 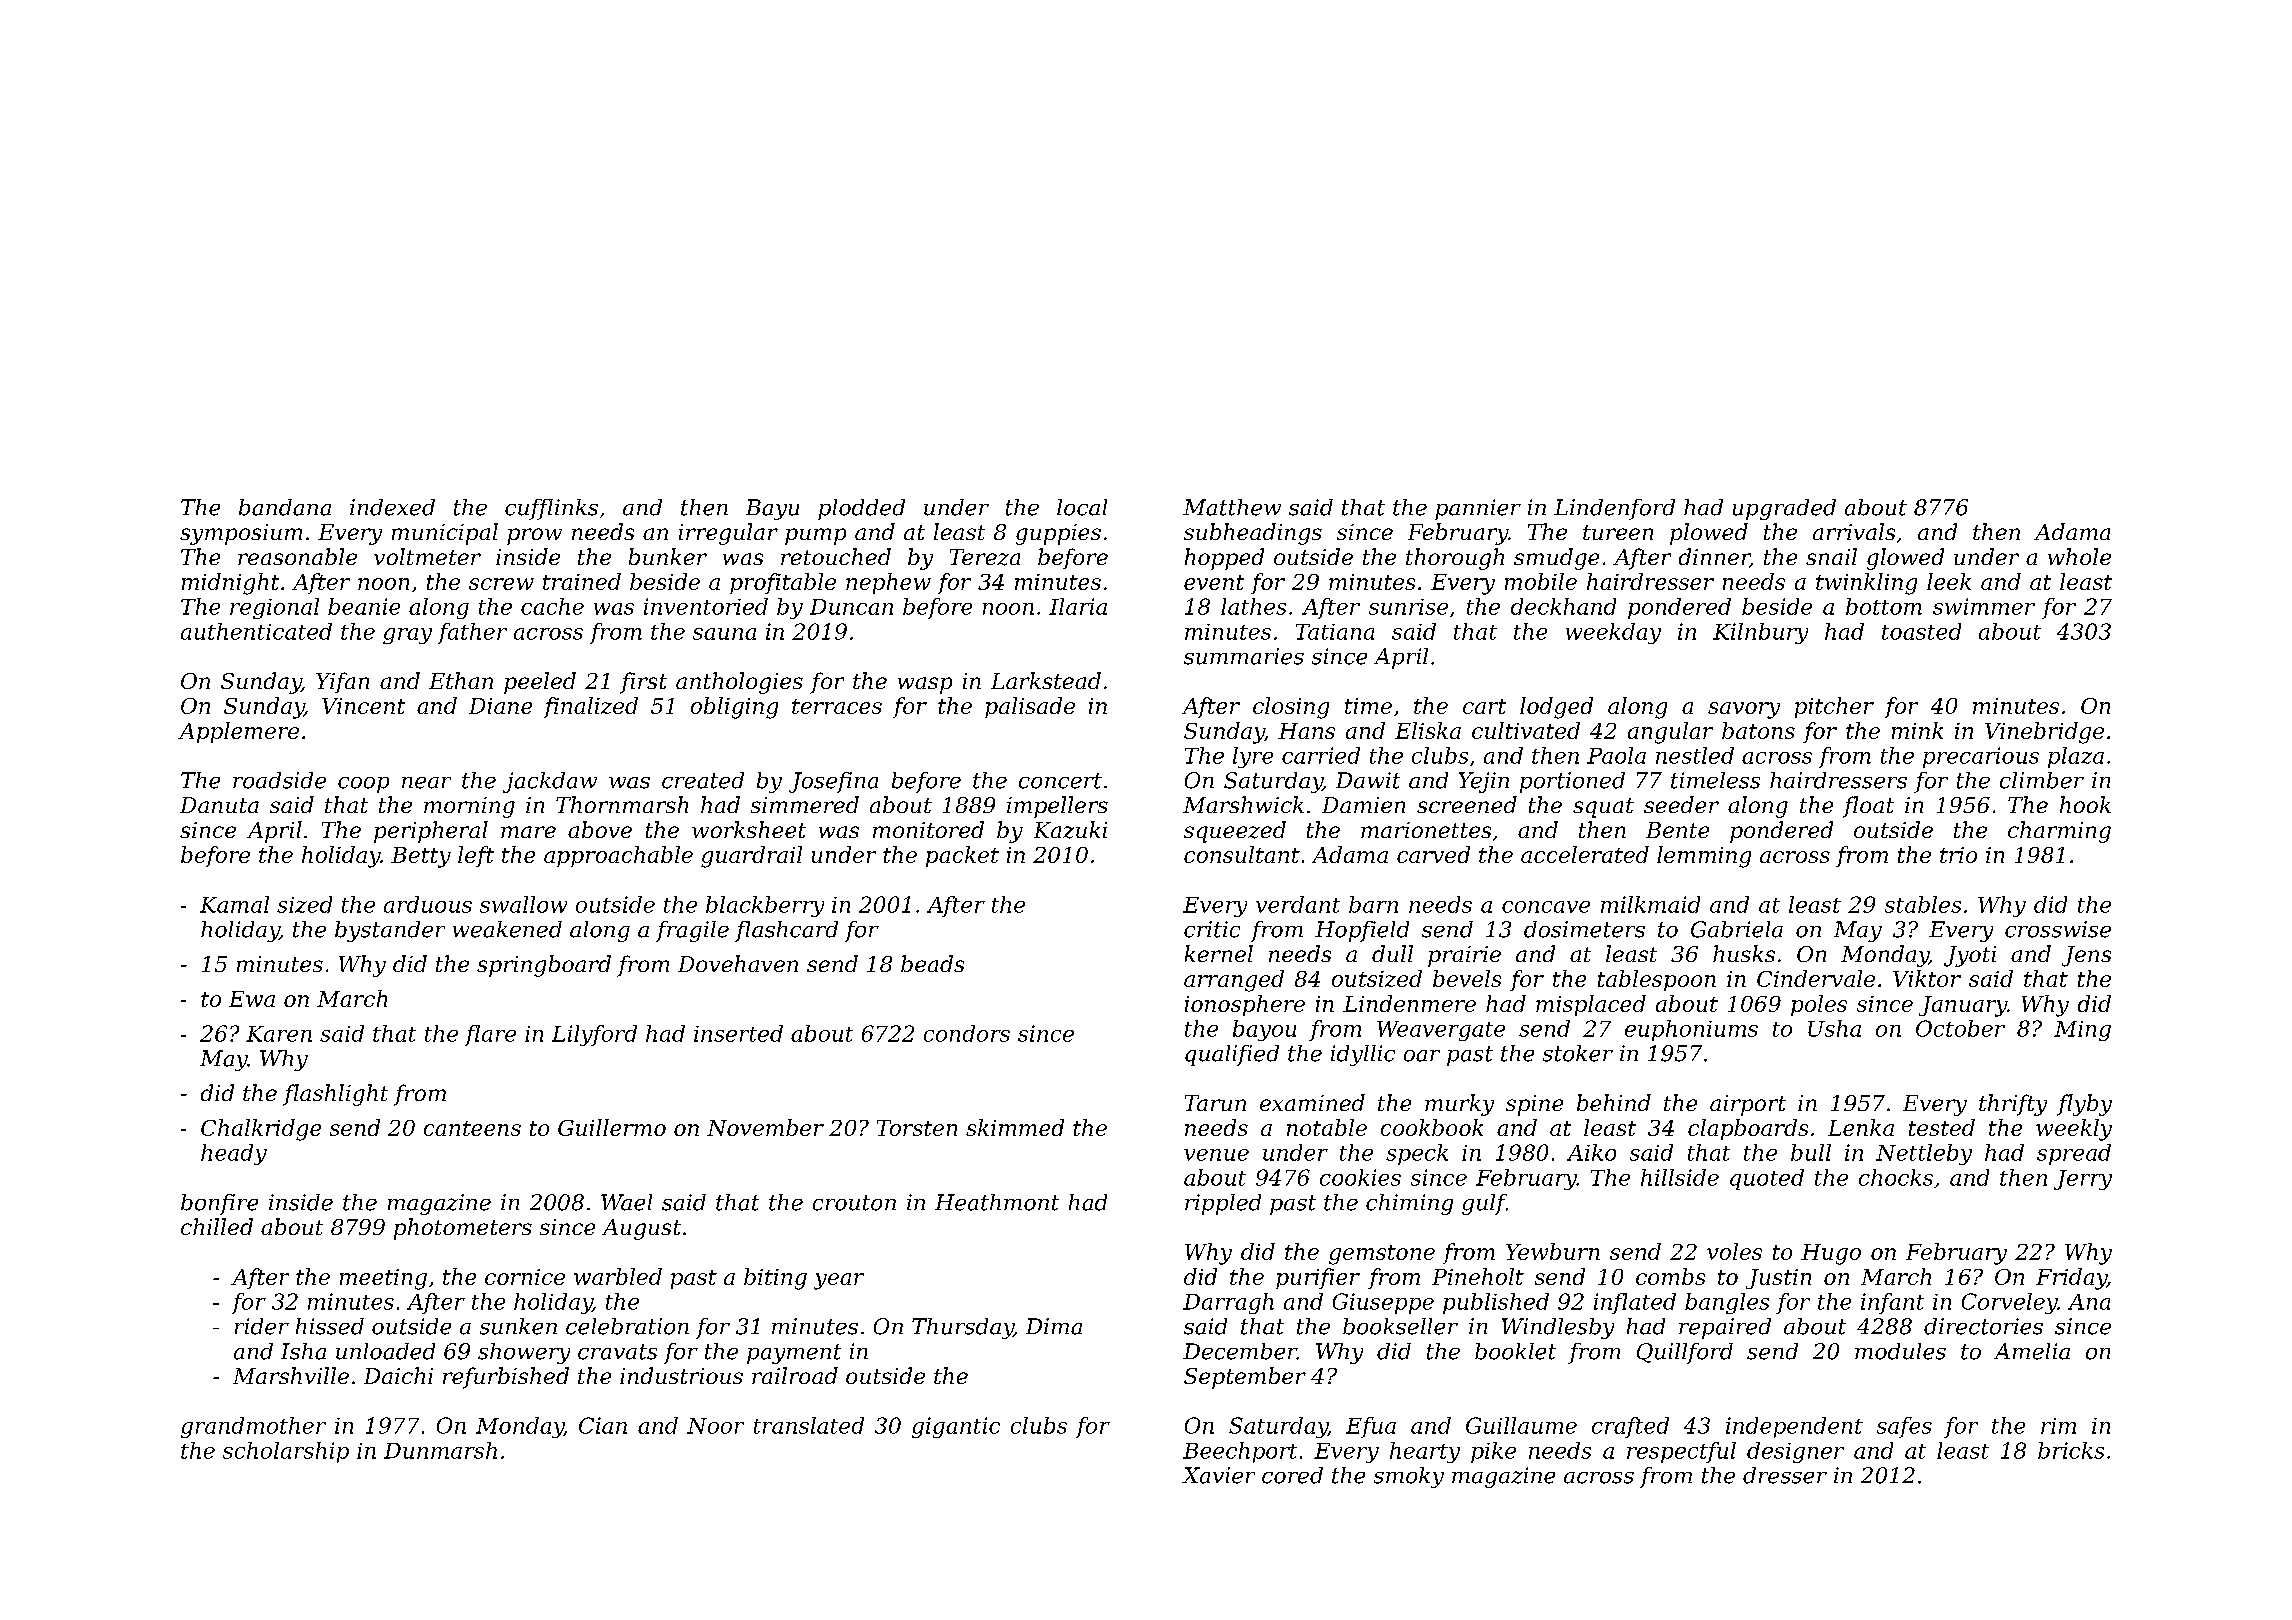 I want to click on Xavier, so click(x=1218, y=1475).
